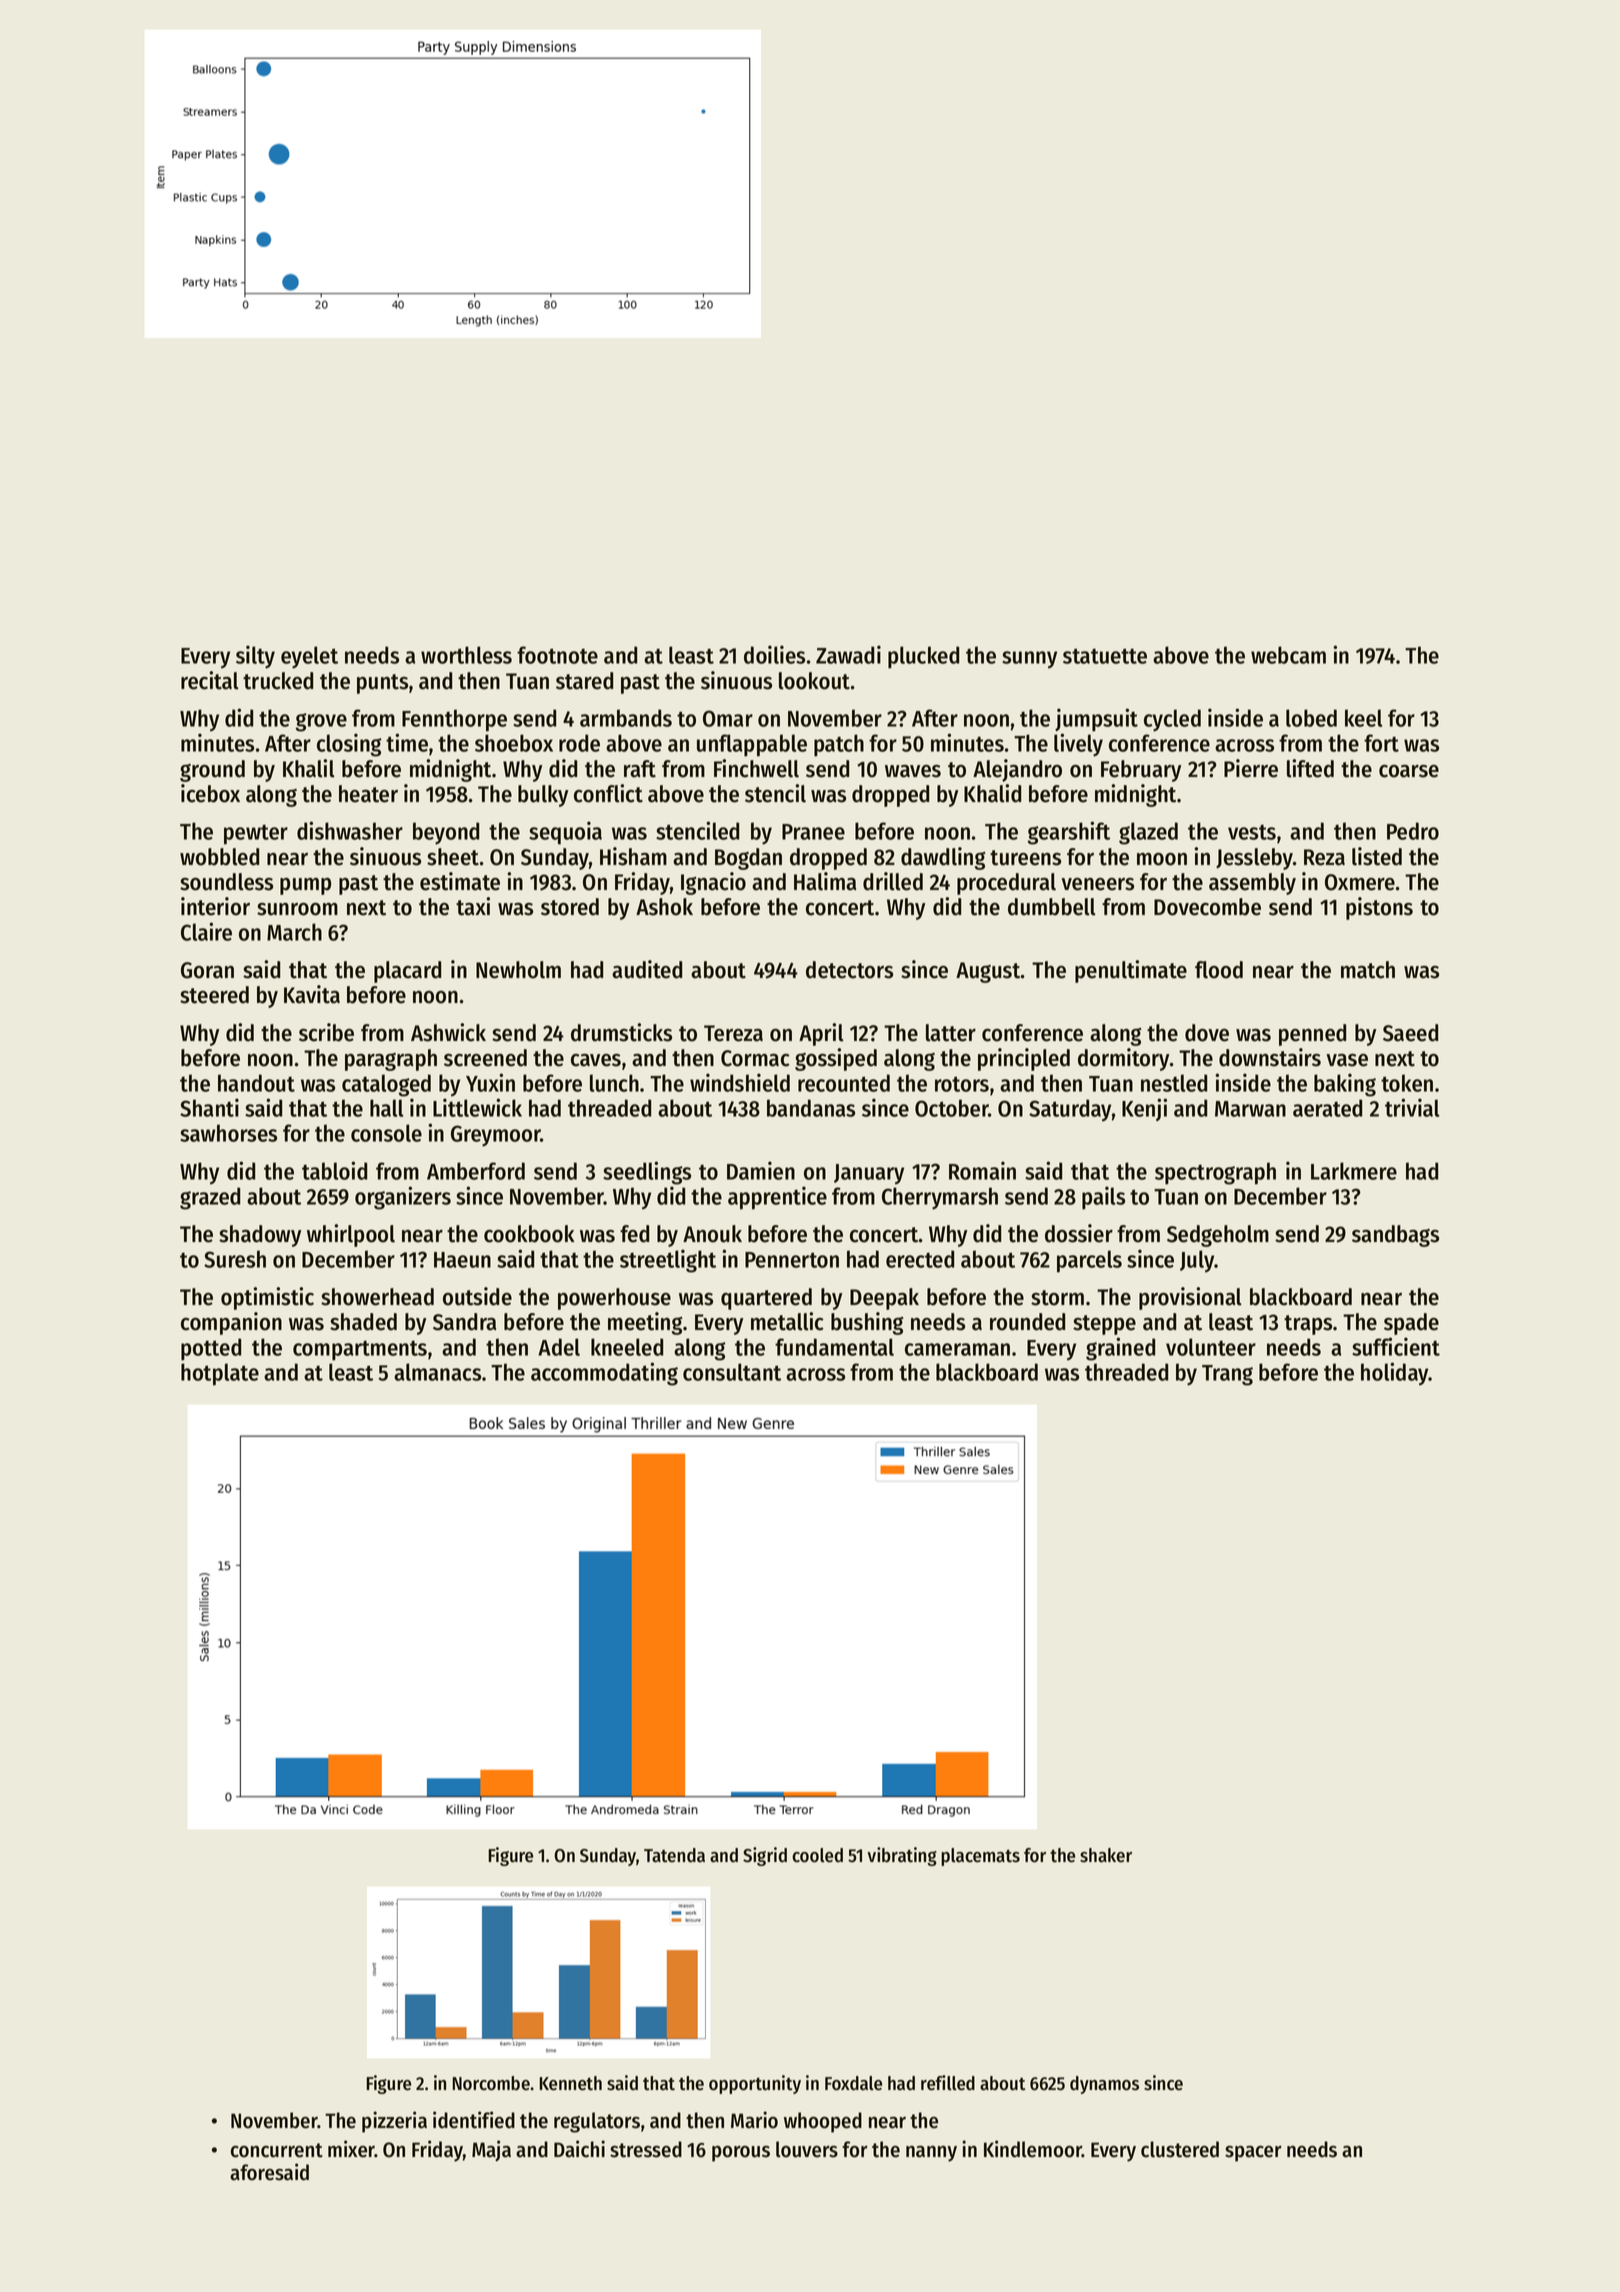 This image has width=1620, height=2292. I want to click on eyelet, so click(309, 657).
